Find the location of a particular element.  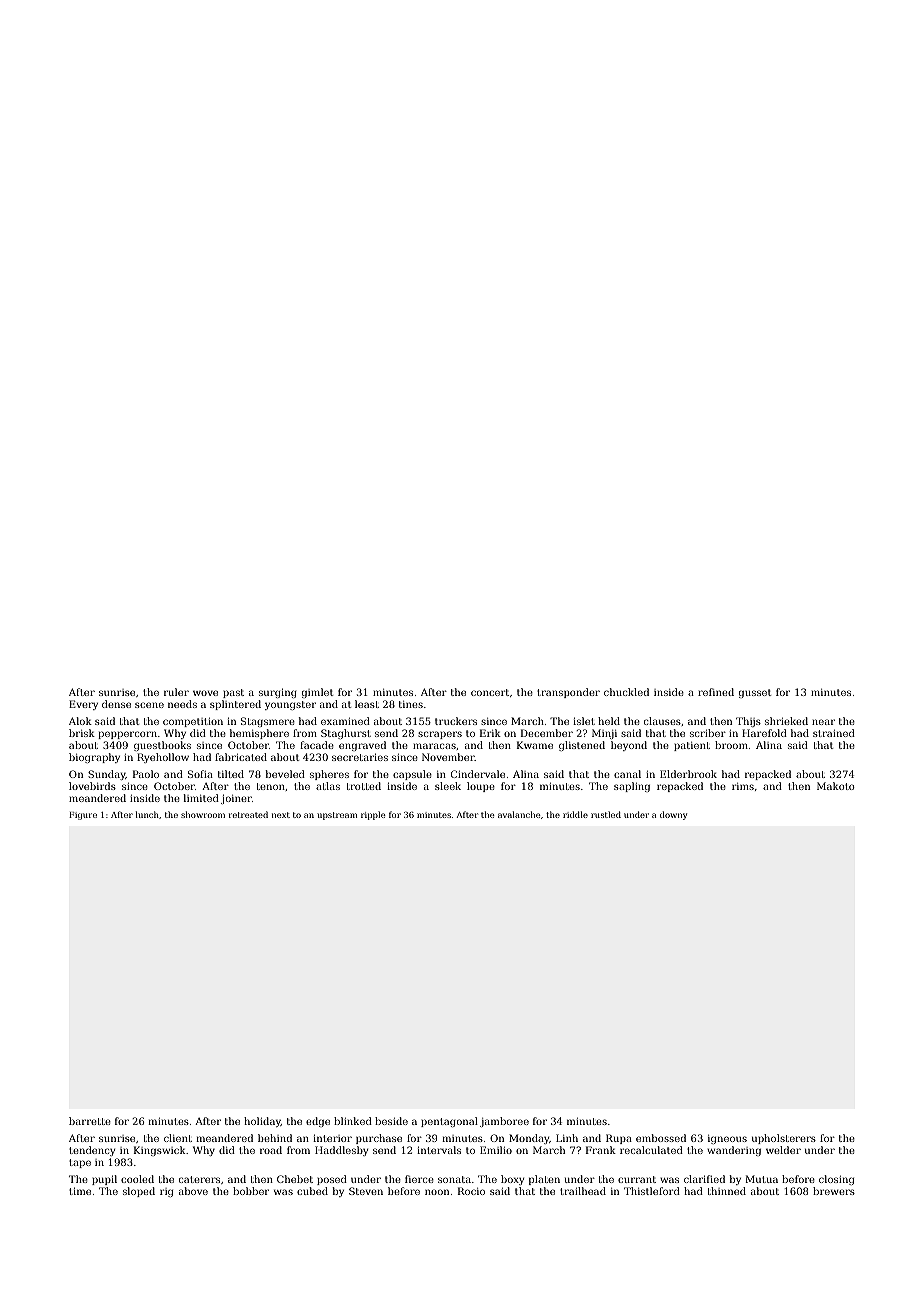

clauses is located at coordinates (662, 721).
